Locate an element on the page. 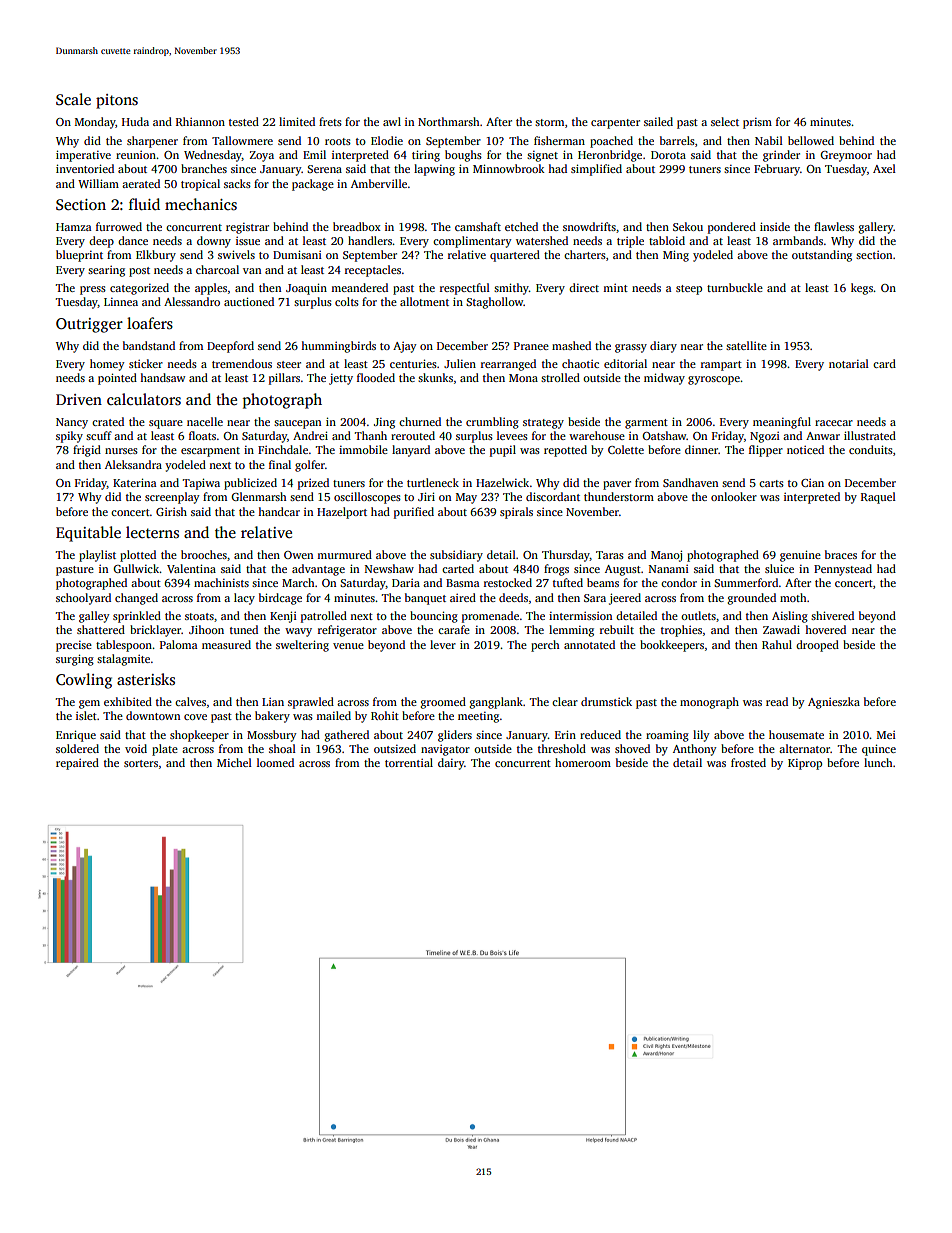 The width and height of the document is (952, 1233). steep is located at coordinates (689, 290).
